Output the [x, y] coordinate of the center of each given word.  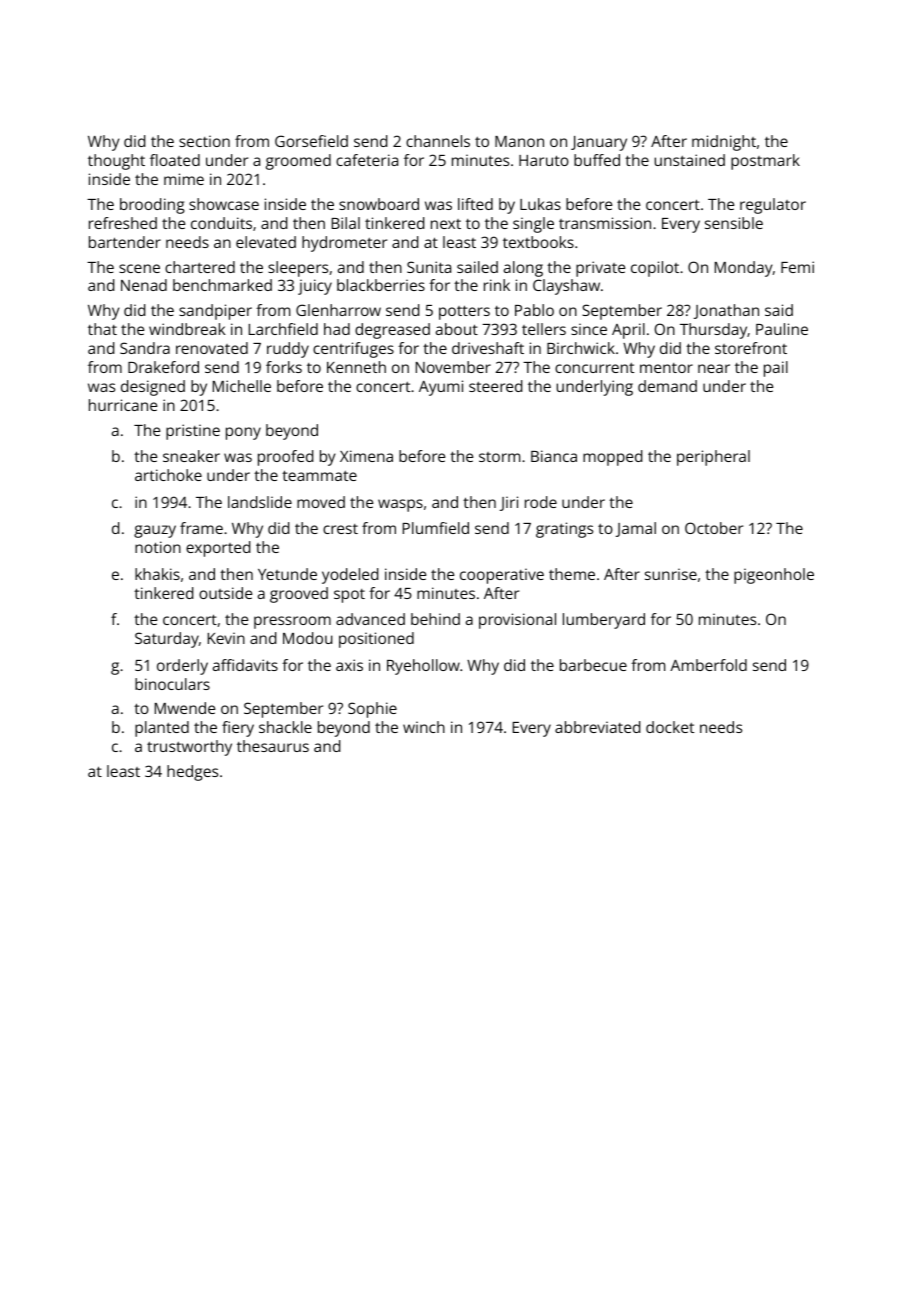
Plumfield [436, 528]
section [204, 141]
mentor [666, 368]
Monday [744, 269]
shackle [285, 727]
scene [139, 268]
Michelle [242, 386]
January [599, 143]
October [714, 528]
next [446, 224]
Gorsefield [311, 141]
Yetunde [287, 574]
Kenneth [356, 367]
